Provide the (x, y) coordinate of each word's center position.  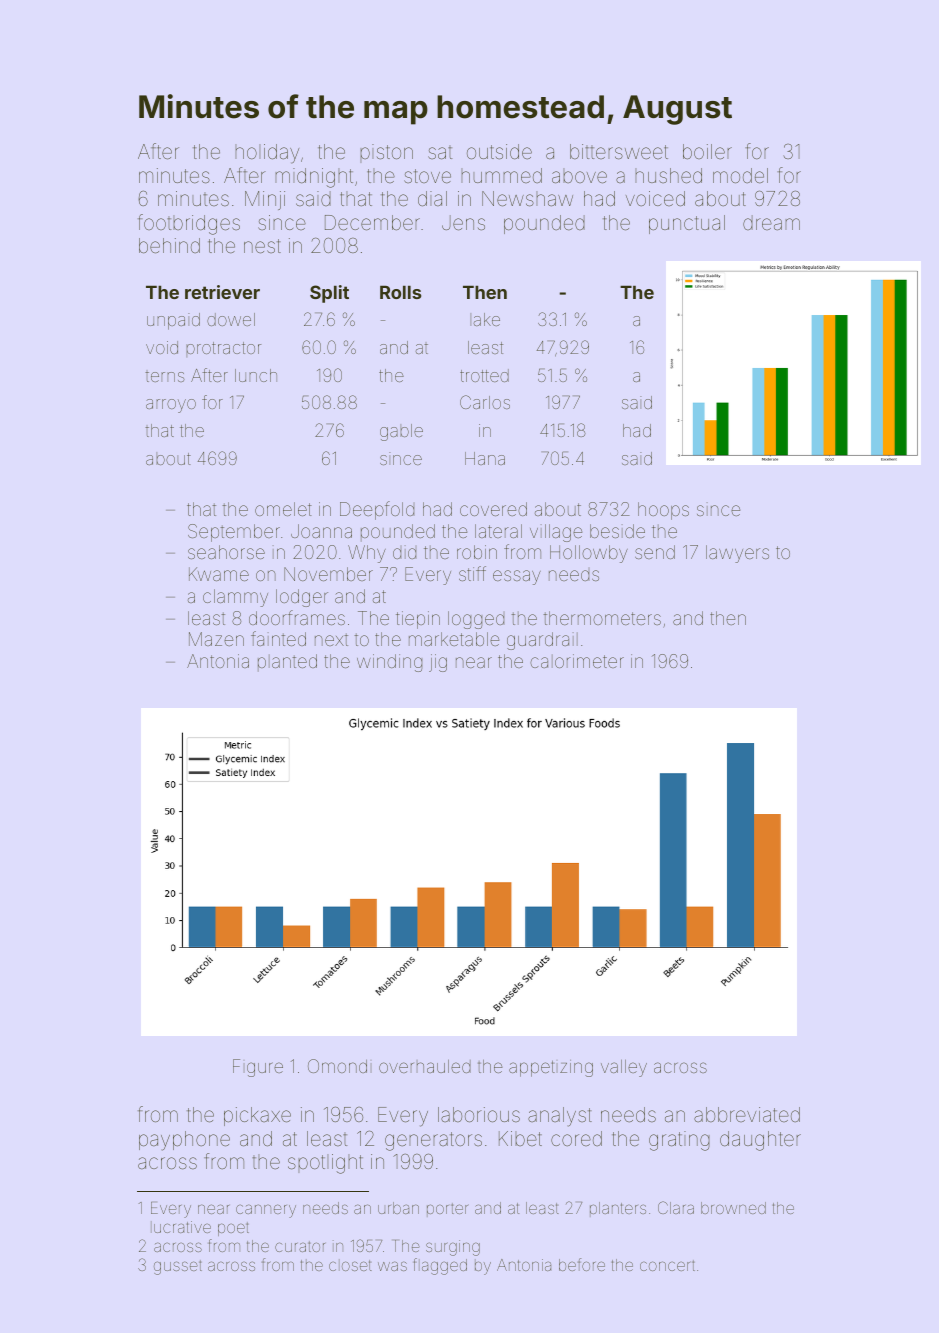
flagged (440, 1266)
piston (386, 153)
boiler (707, 151)
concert (667, 1265)
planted (287, 662)
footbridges (189, 224)
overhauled (425, 1066)
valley (624, 1068)
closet (350, 1265)
